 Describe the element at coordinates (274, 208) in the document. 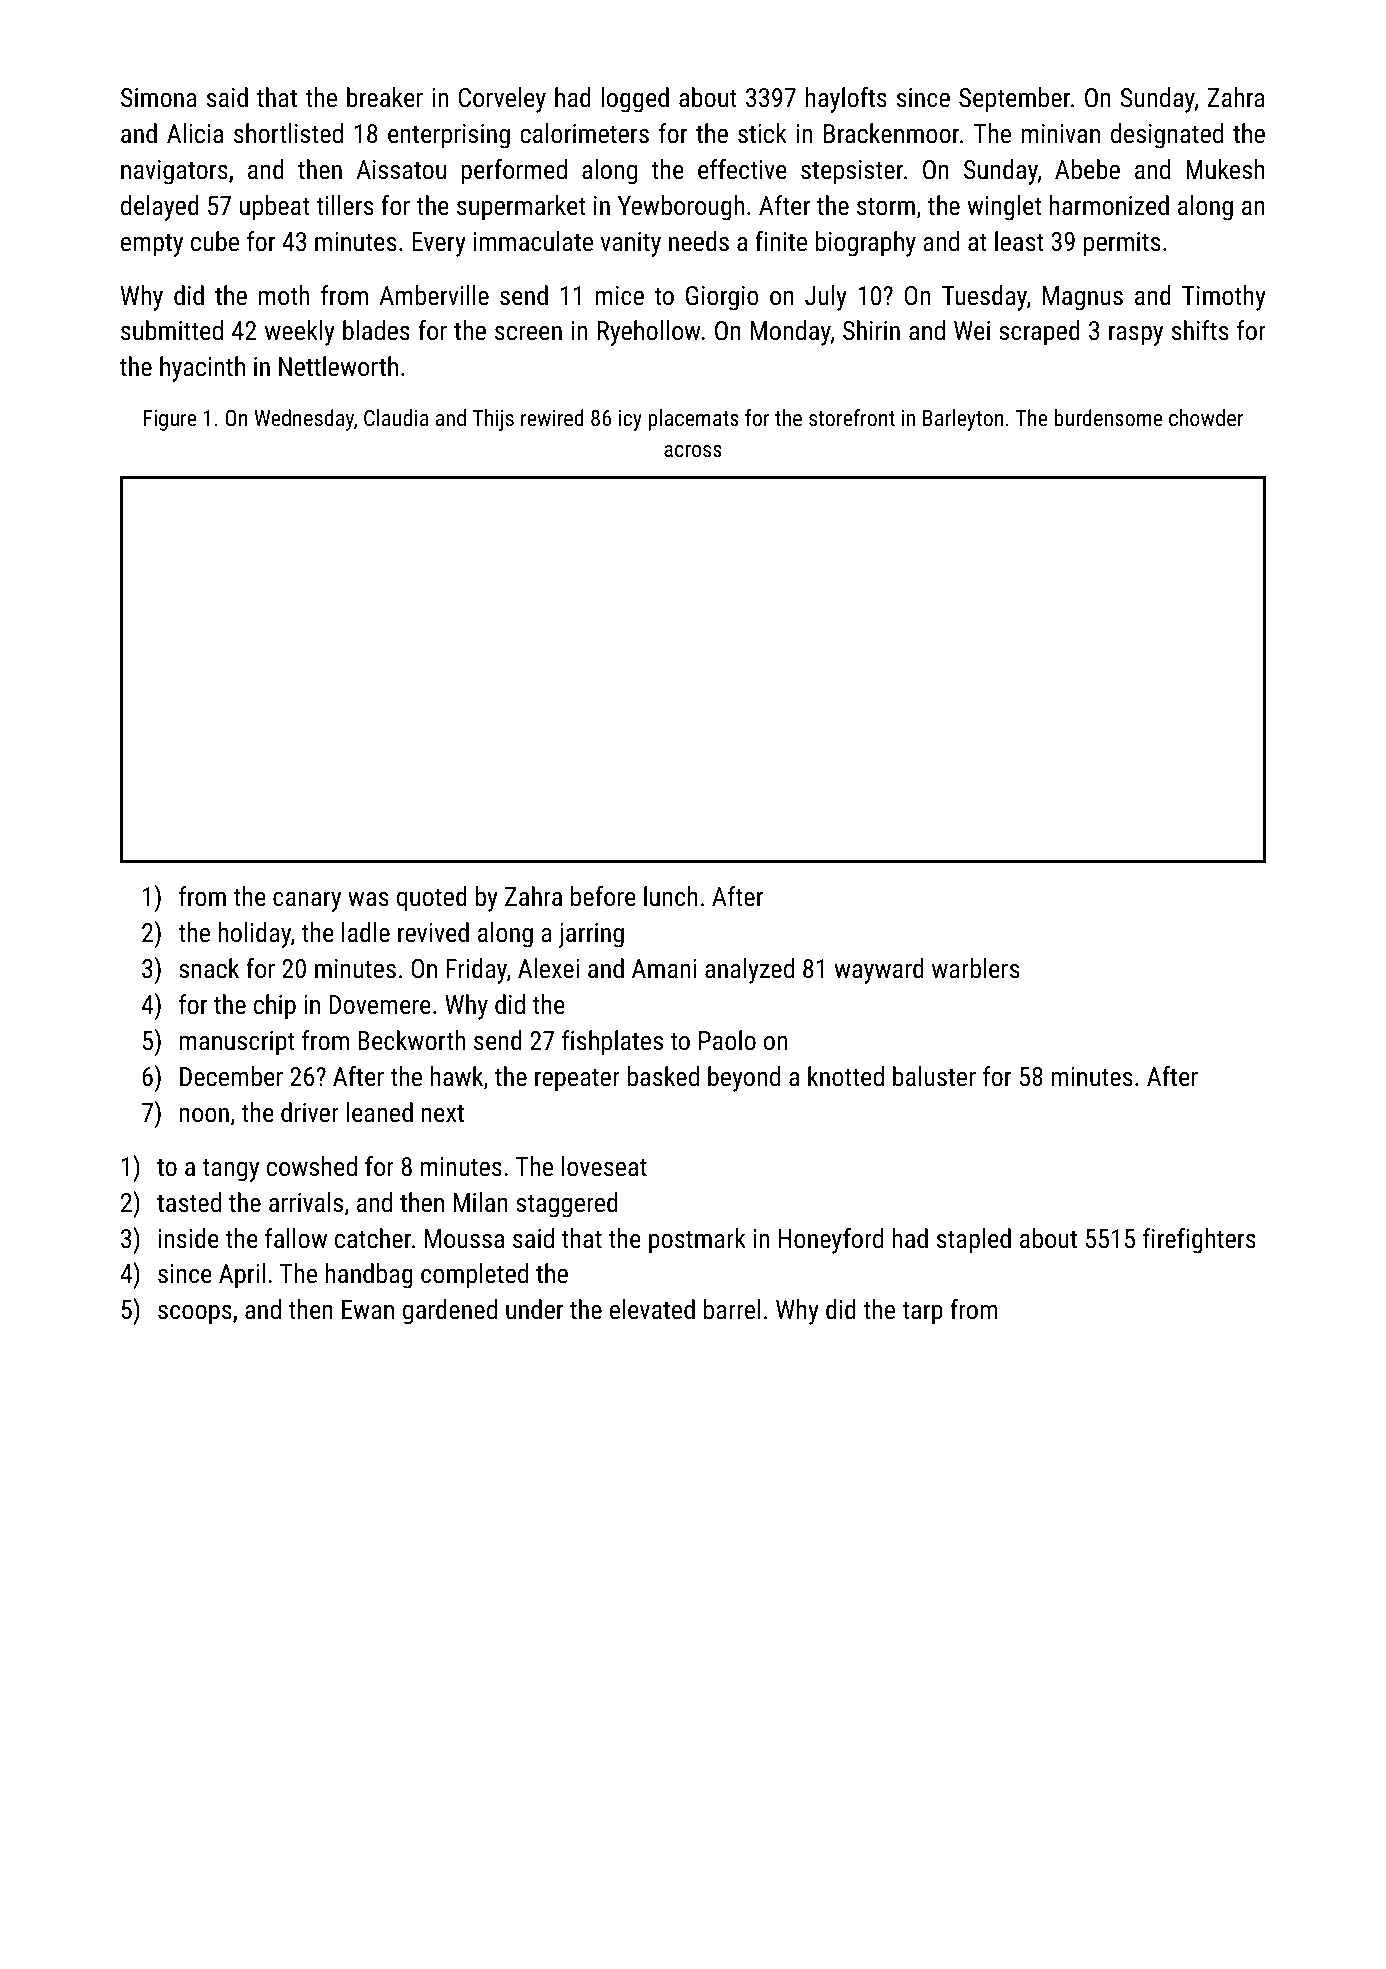

I see `upbeat` at that location.
